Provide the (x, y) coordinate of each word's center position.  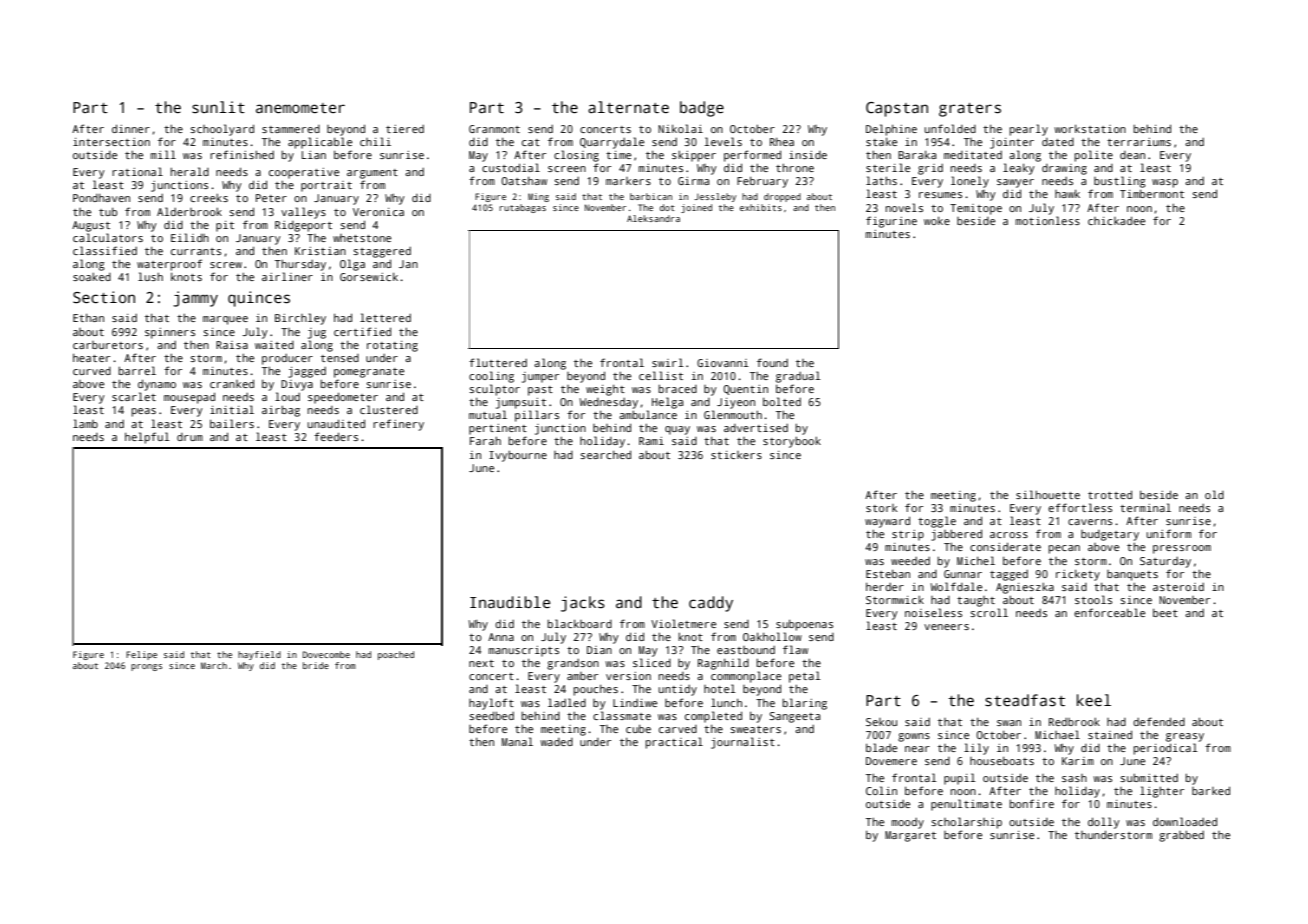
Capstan (897, 109)
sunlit (218, 107)
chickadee (1116, 220)
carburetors (108, 345)
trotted (1110, 494)
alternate (628, 107)
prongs (146, 667)
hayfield (259, 655)
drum (190, 437)
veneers (946, 627)
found (772, 362)
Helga (667, 403)
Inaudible (510, 602)
